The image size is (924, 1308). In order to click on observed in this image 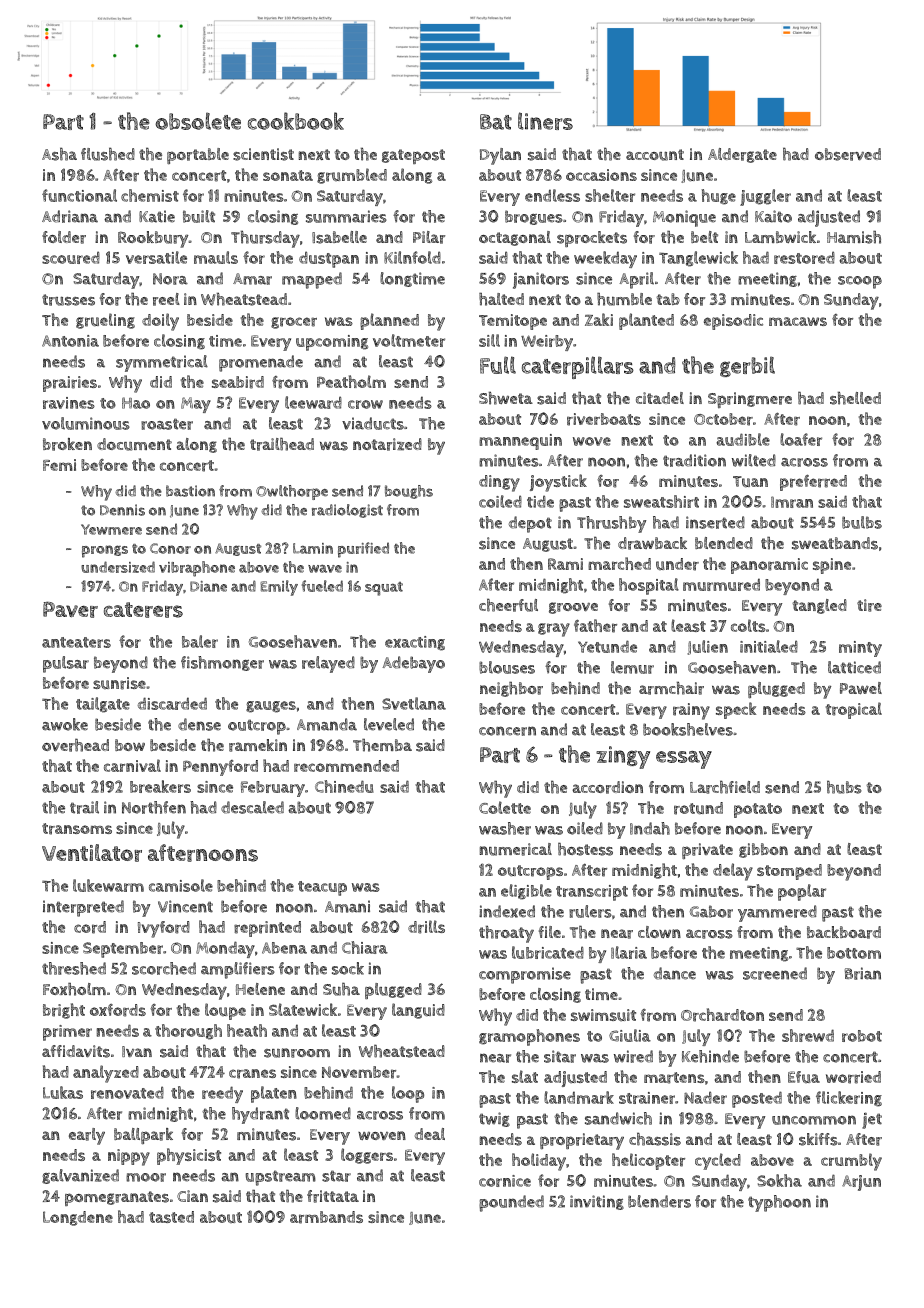, I will do `click(848, 154)`.
